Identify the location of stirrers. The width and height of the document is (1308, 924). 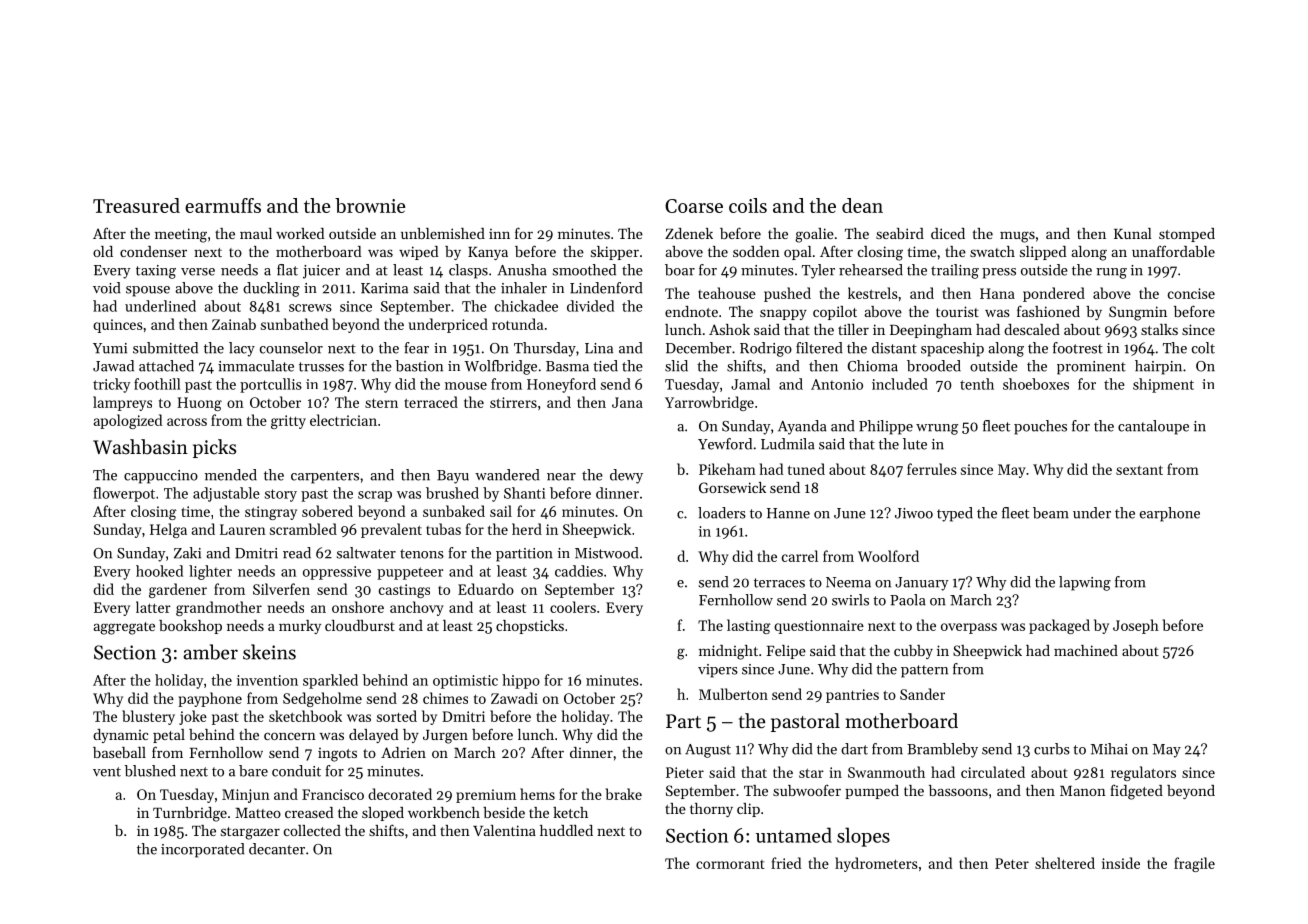
(513, 402).
